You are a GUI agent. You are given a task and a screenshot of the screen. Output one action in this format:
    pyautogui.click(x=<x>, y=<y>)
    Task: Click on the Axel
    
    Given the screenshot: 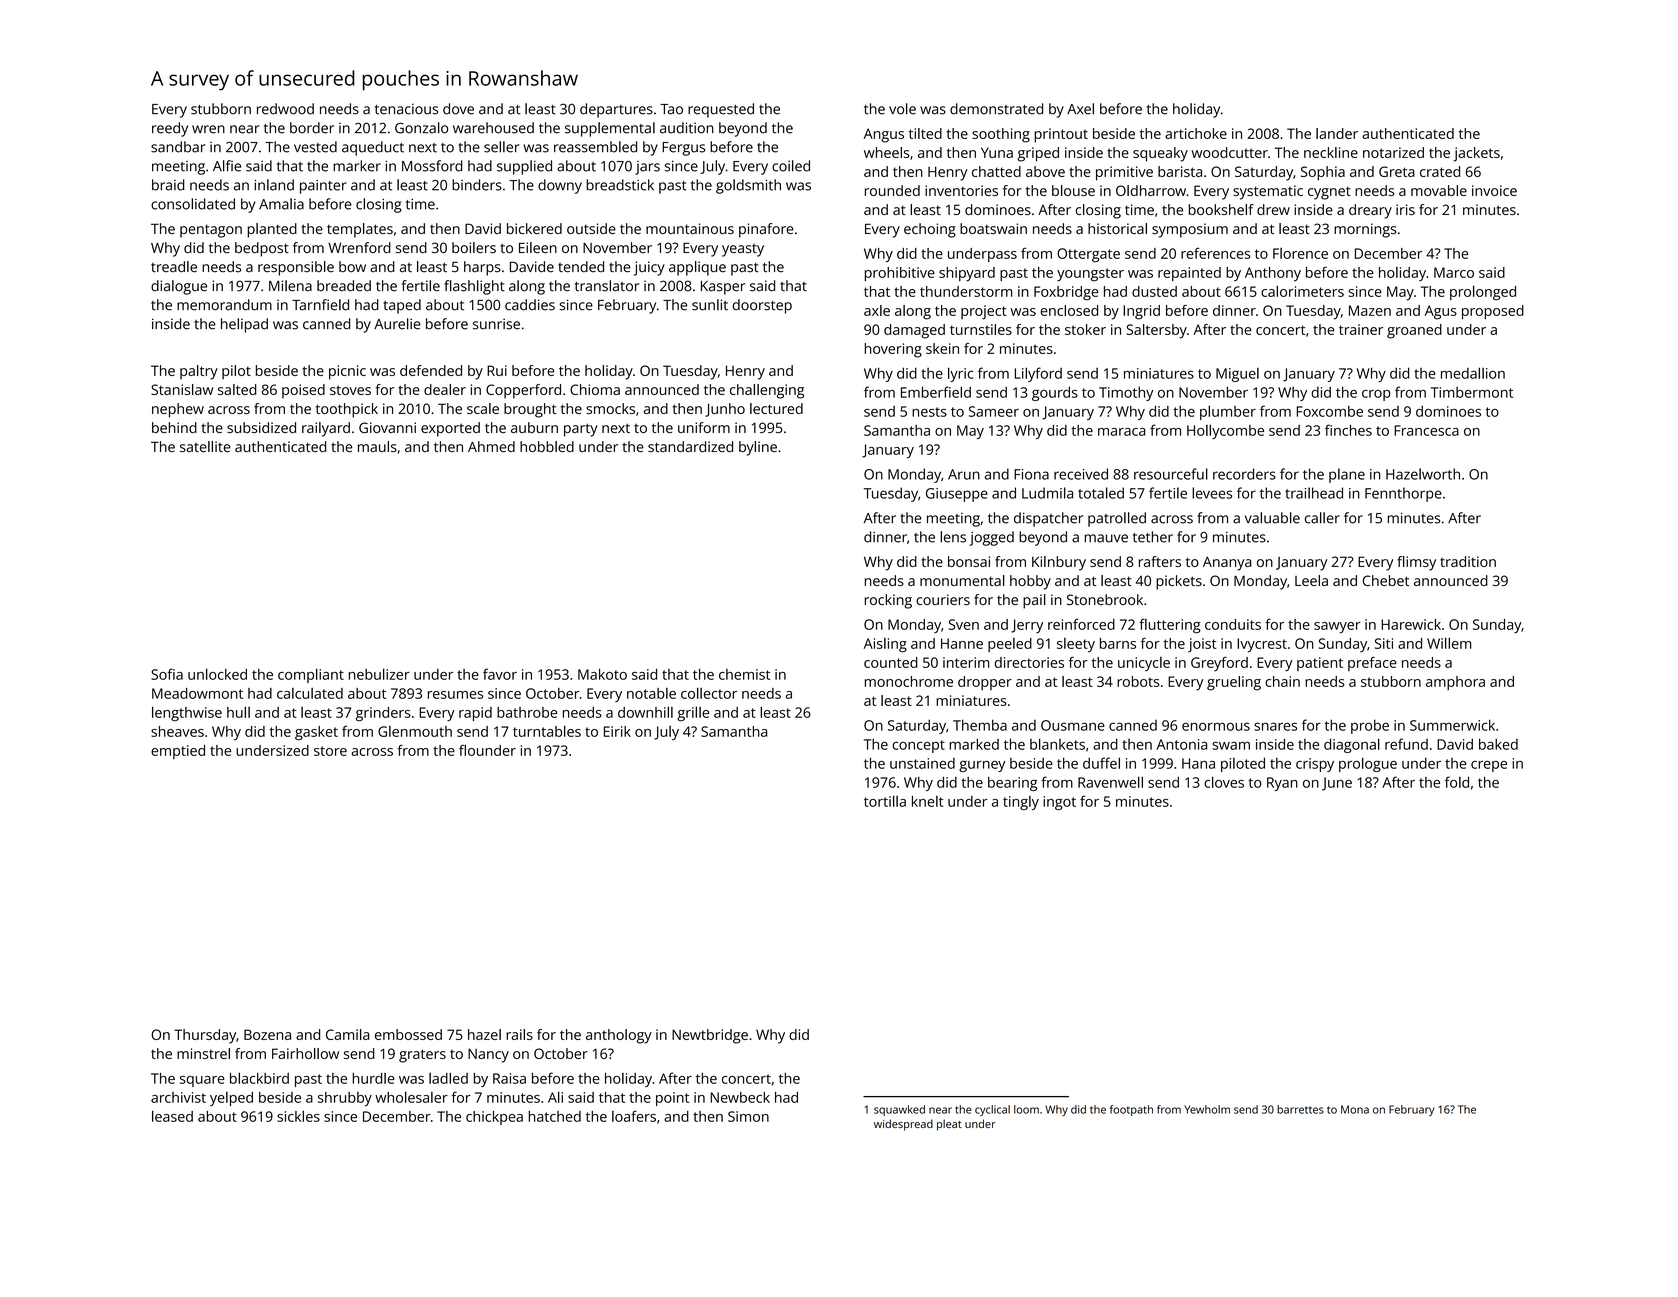 What is the action you would take?
    pyautogui.click(x=1080, y=109)
